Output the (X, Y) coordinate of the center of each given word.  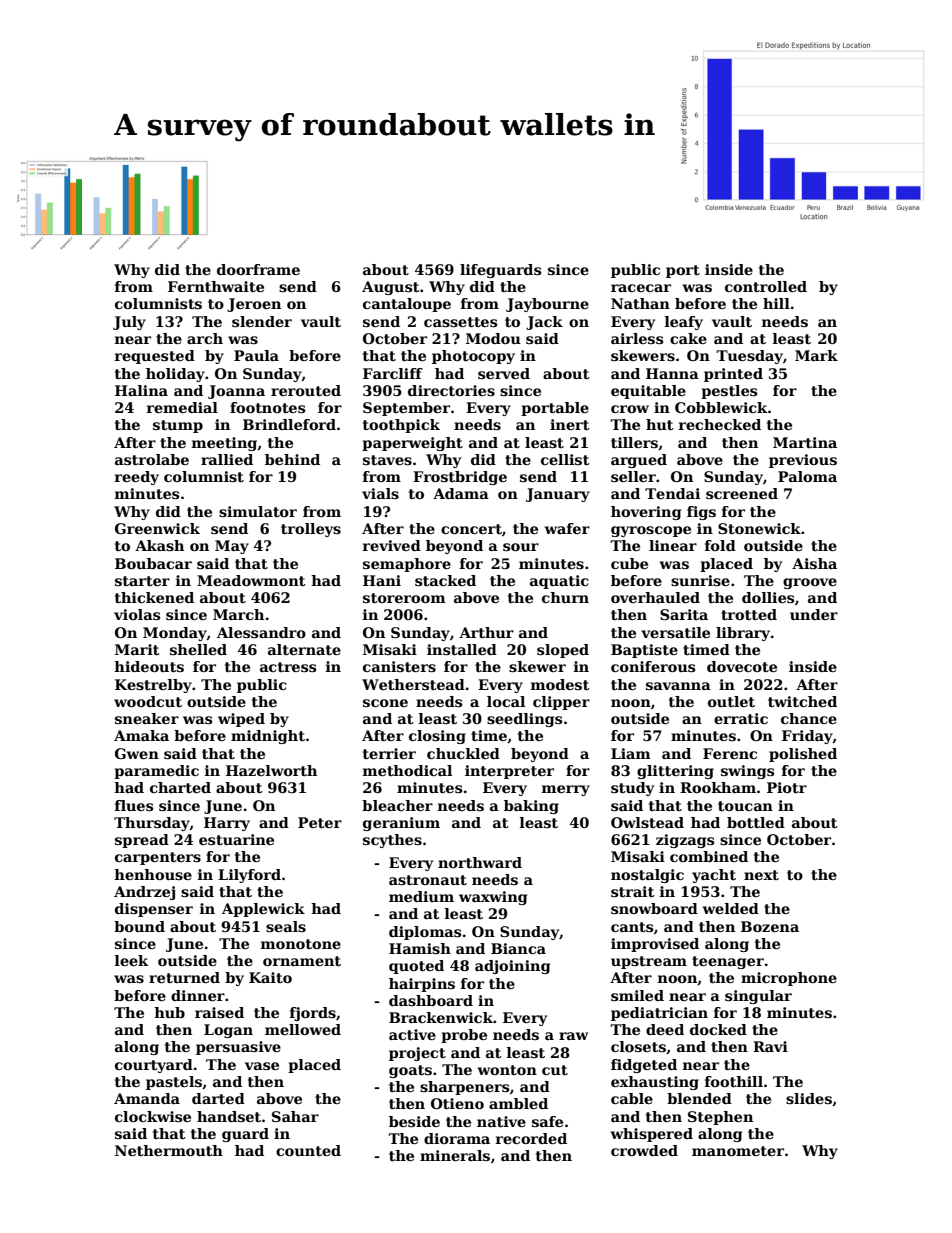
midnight (268, 737)
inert (570, 424)
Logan (228, 1031)
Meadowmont (251, 580)
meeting (225, 444)
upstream (649, 962)
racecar (641, 288)
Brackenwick (441, 1017)
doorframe (258, 269)
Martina (805, 442)
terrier (389, 753)
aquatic (559, 582)
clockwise (153, 1116)
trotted (749, 614)
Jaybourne (547, 305)
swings (747, 772)
